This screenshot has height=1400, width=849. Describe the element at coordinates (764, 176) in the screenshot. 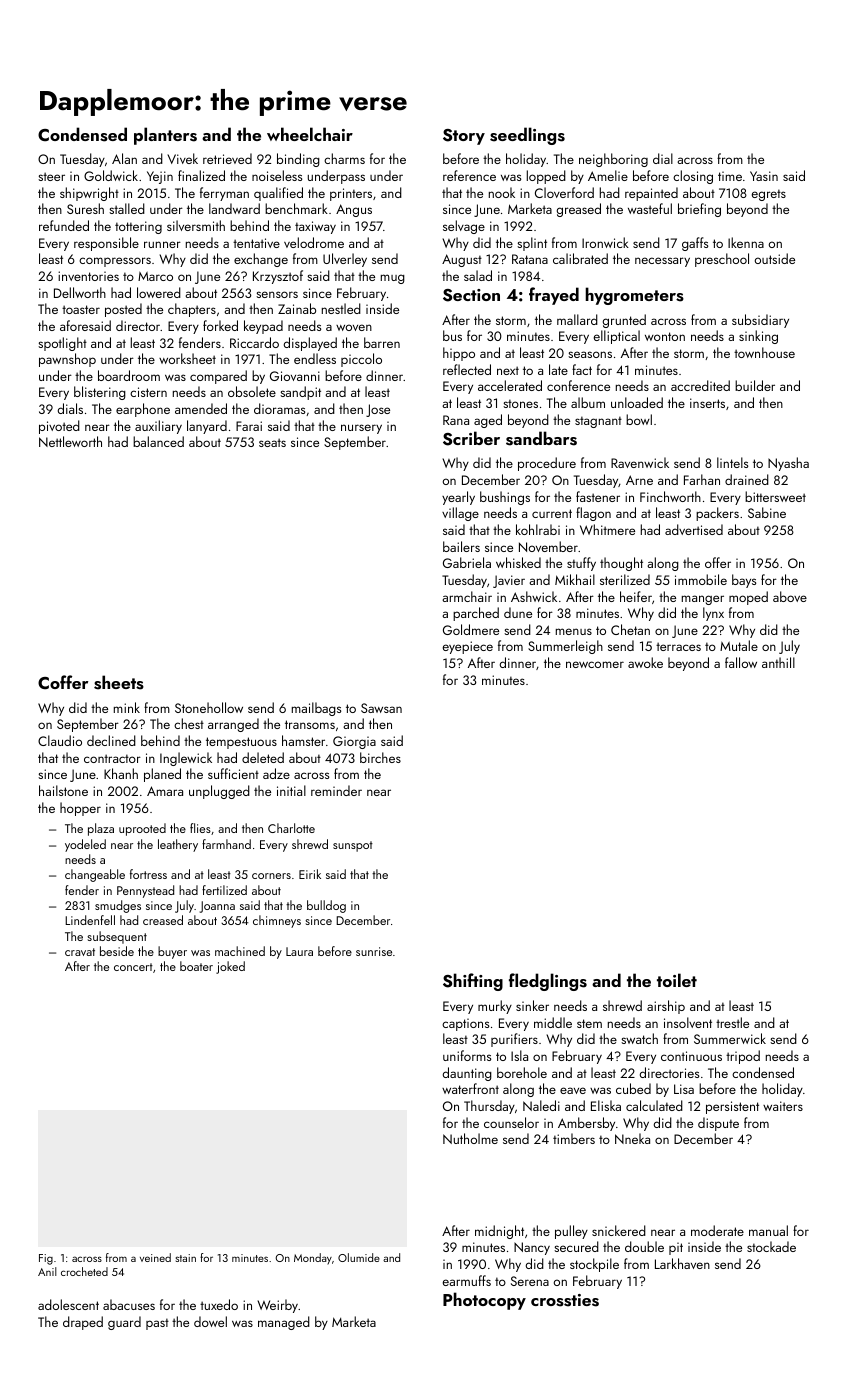

I see `Yasin` at that location.
